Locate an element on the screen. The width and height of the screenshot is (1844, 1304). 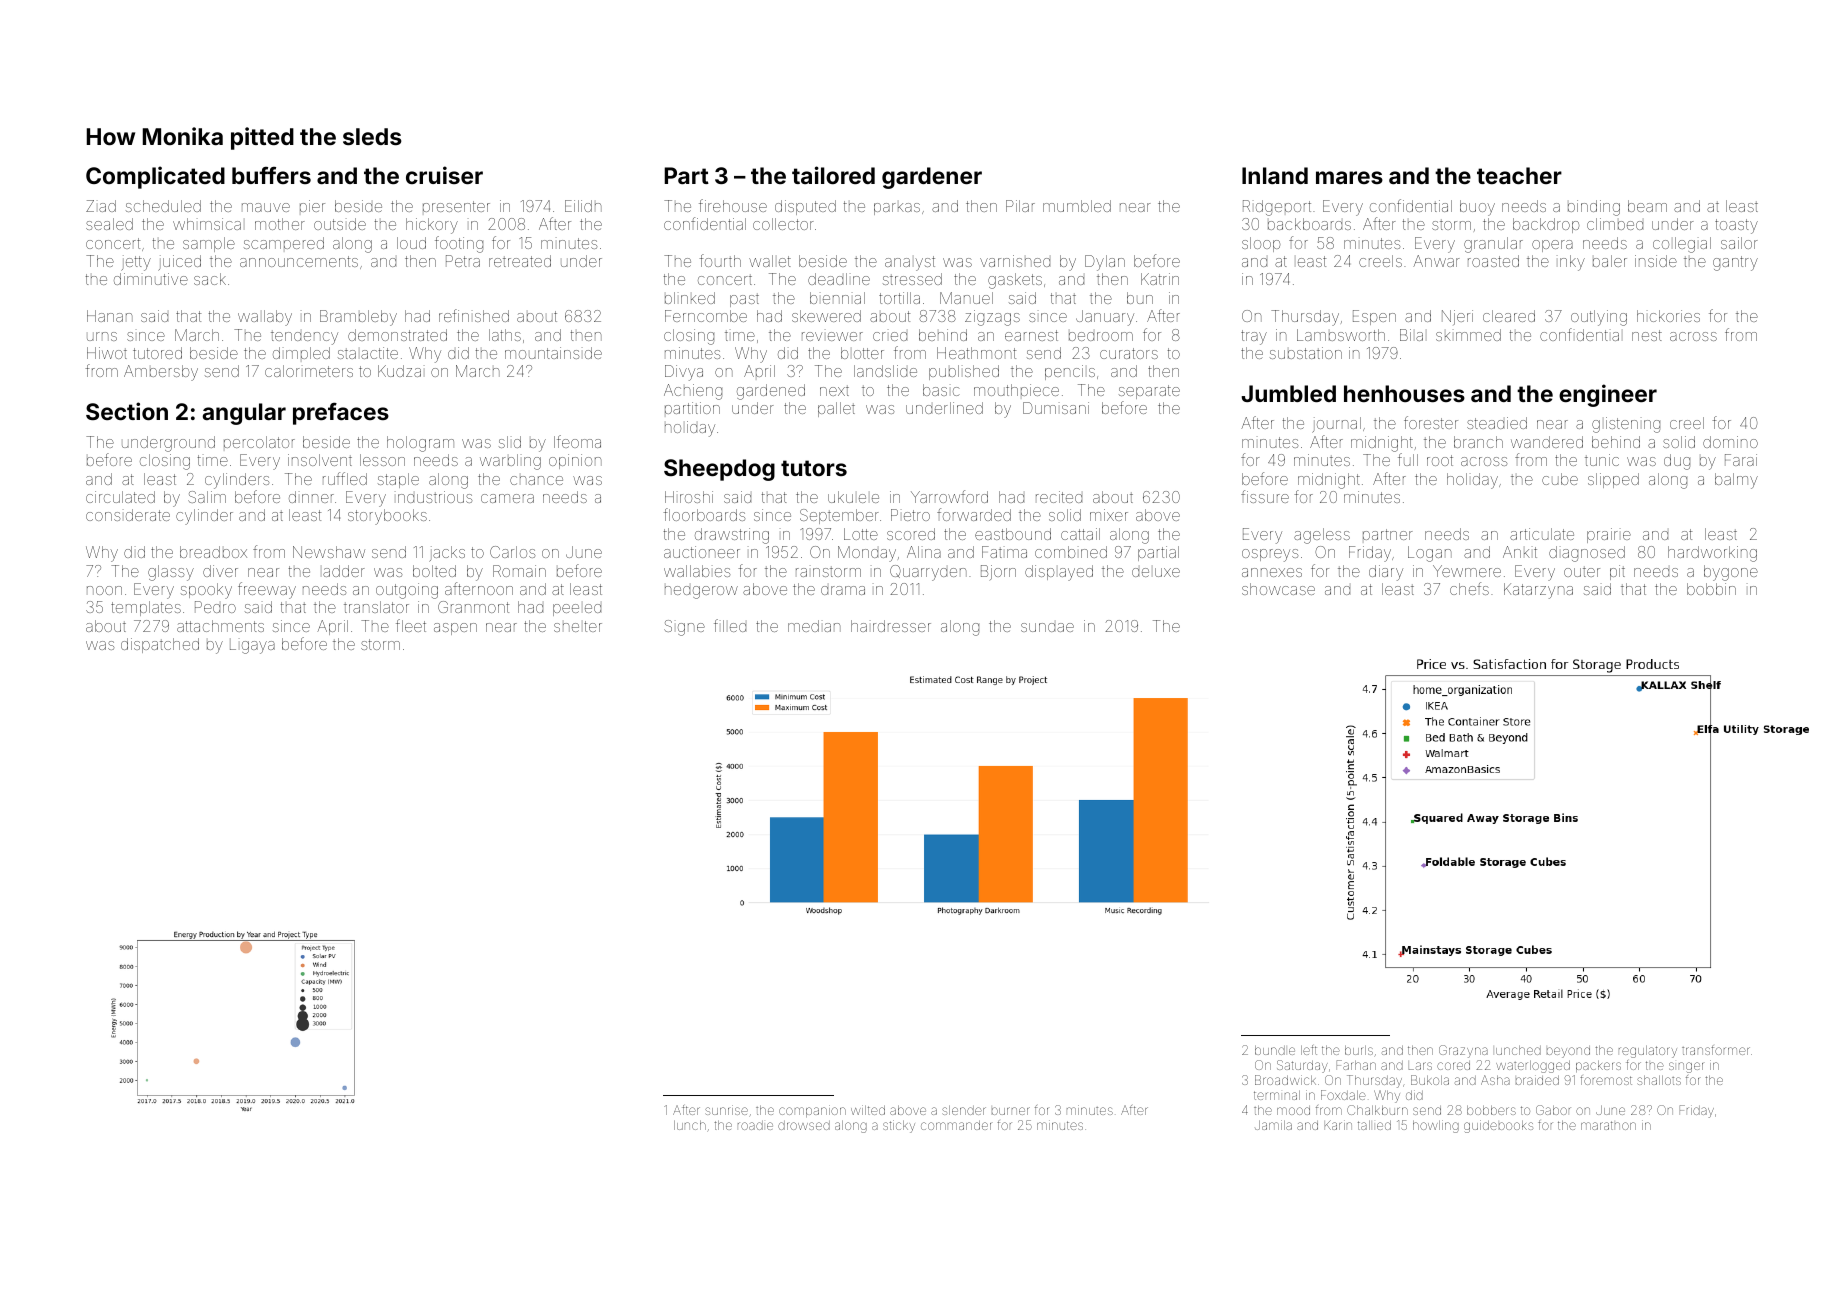
sunrise is located at coordinates (726, 1110).
